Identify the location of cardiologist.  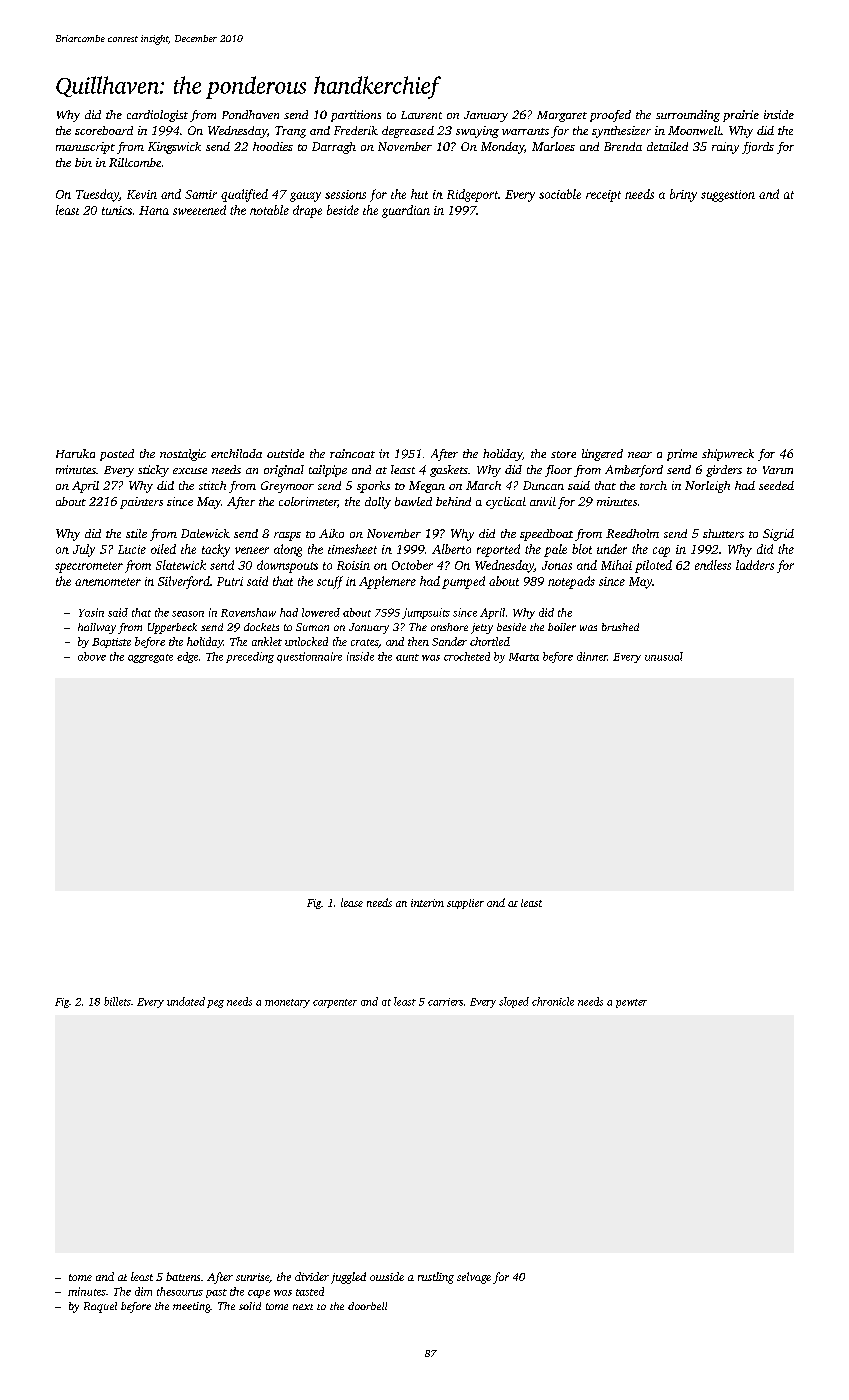
(157, 116).
